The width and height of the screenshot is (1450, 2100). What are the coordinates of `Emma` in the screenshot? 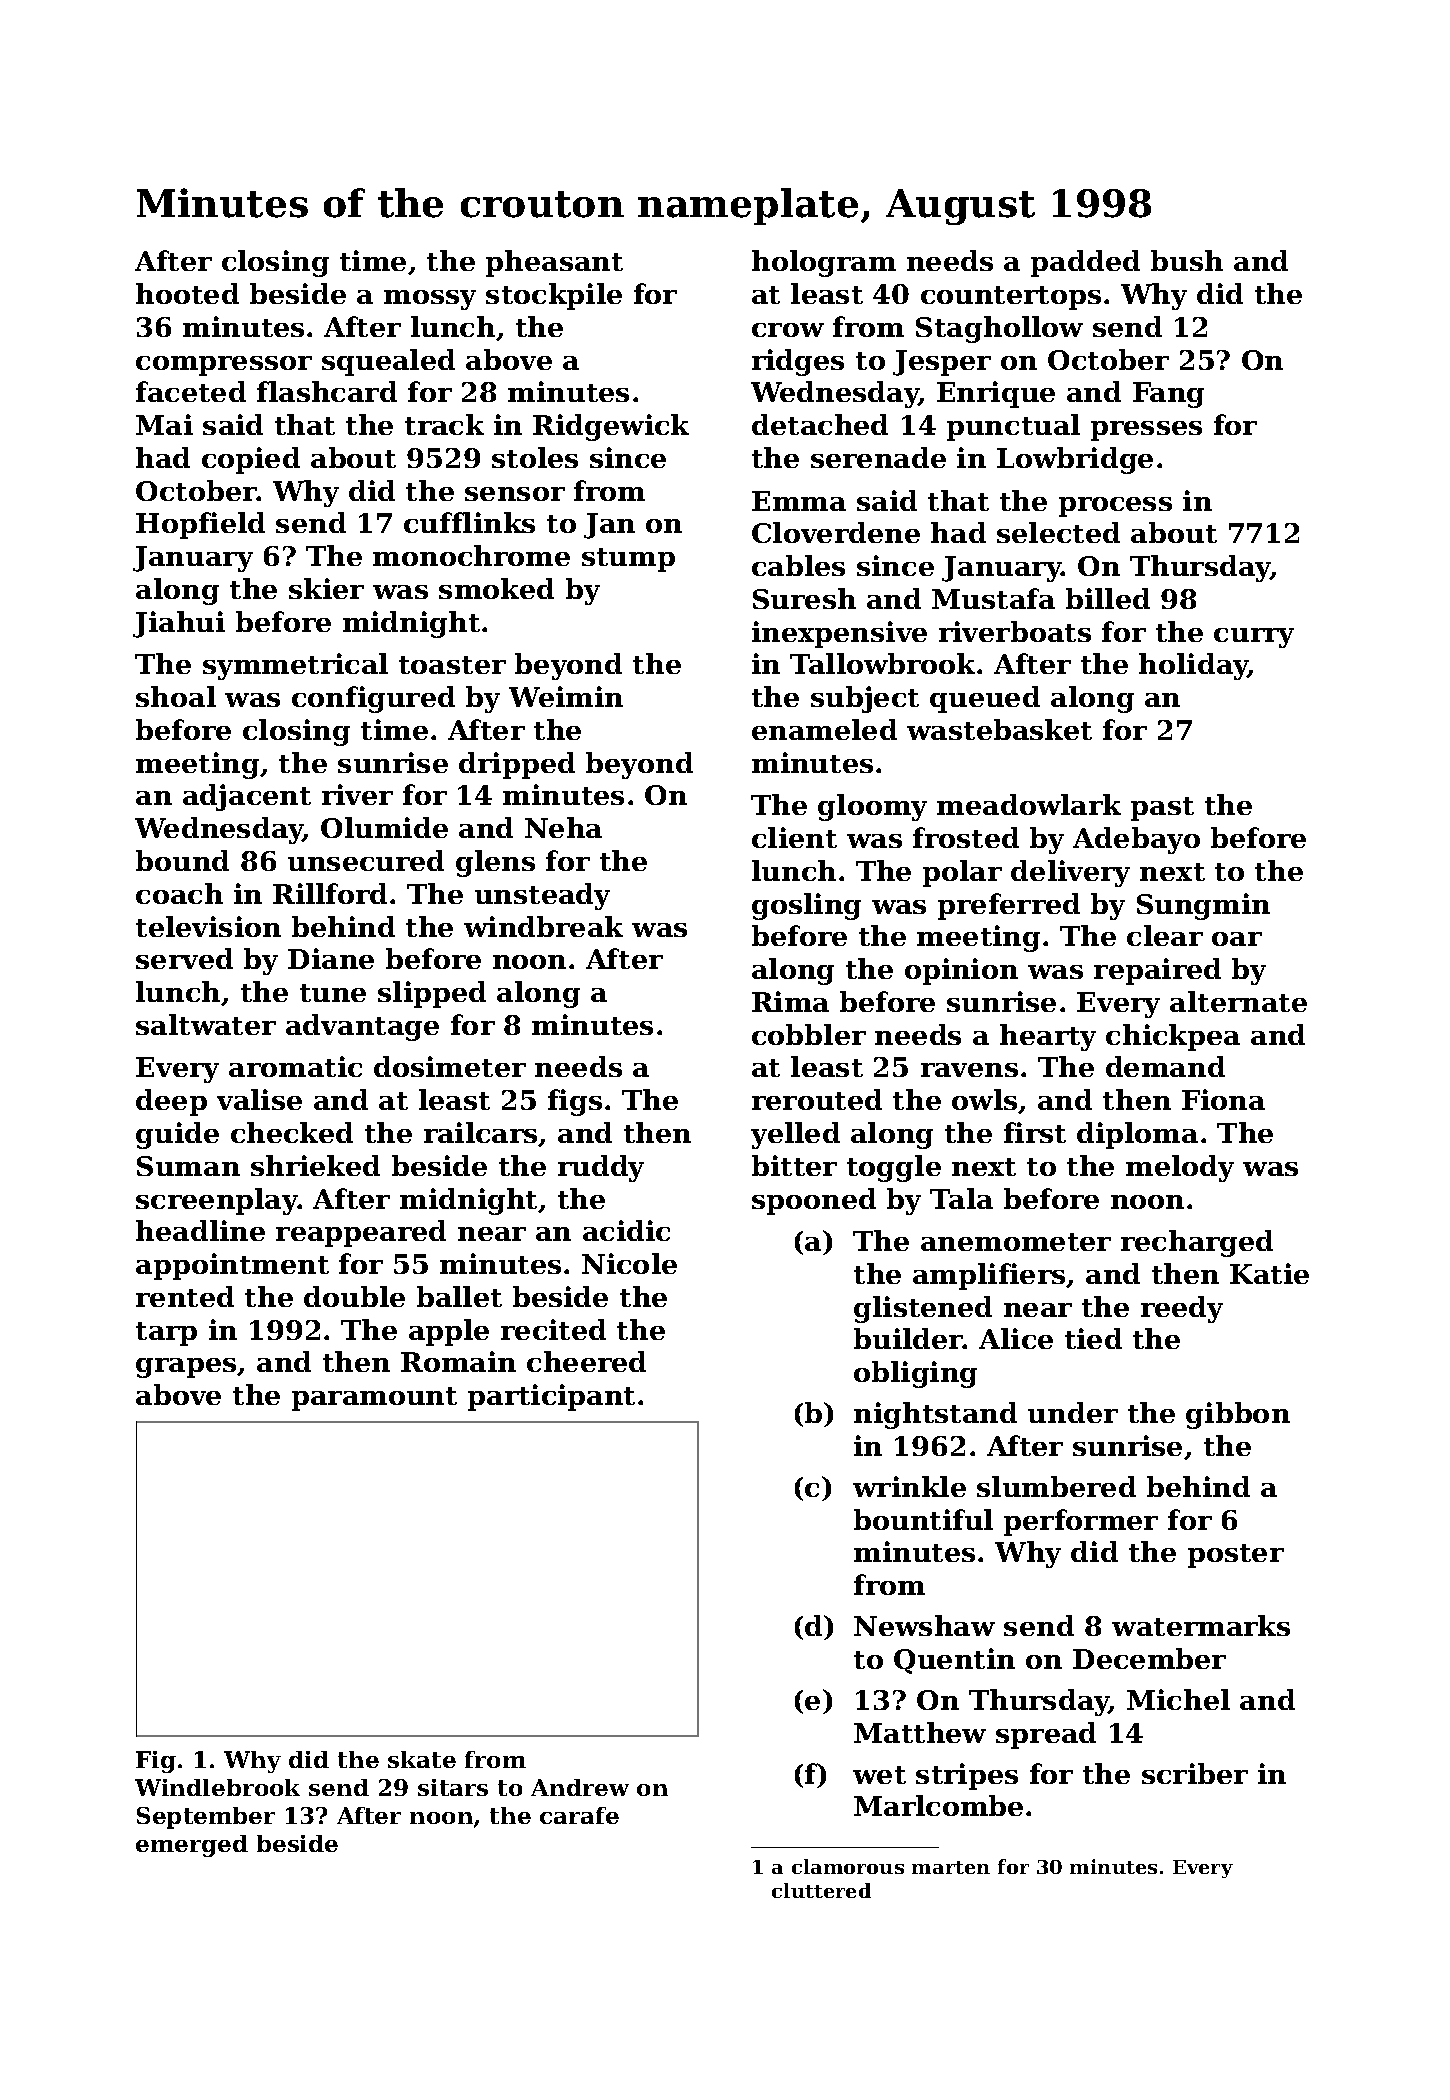 It's located at (799, 501).
